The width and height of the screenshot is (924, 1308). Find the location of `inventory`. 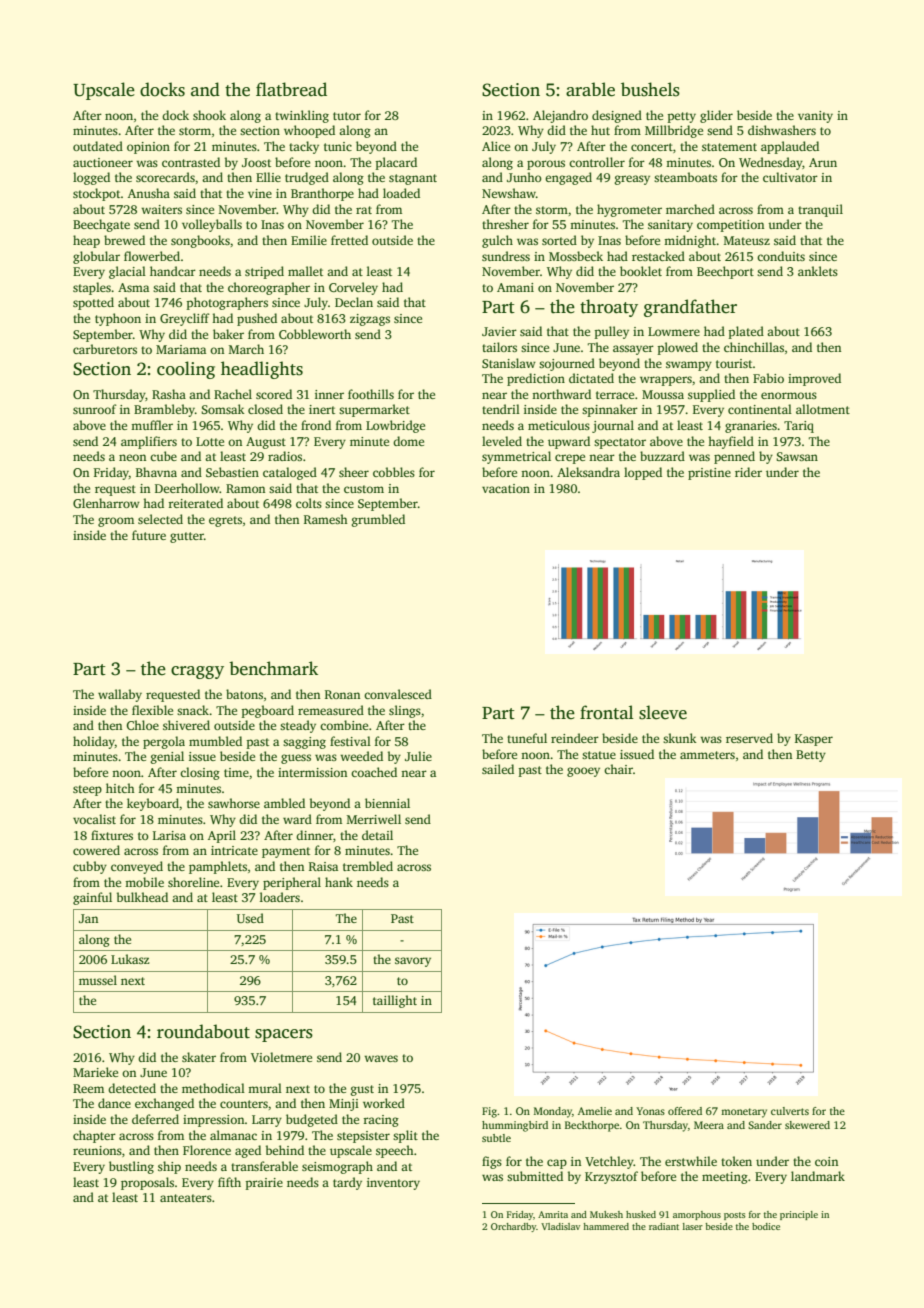

inventory is located at coordinates (393, 1184).
